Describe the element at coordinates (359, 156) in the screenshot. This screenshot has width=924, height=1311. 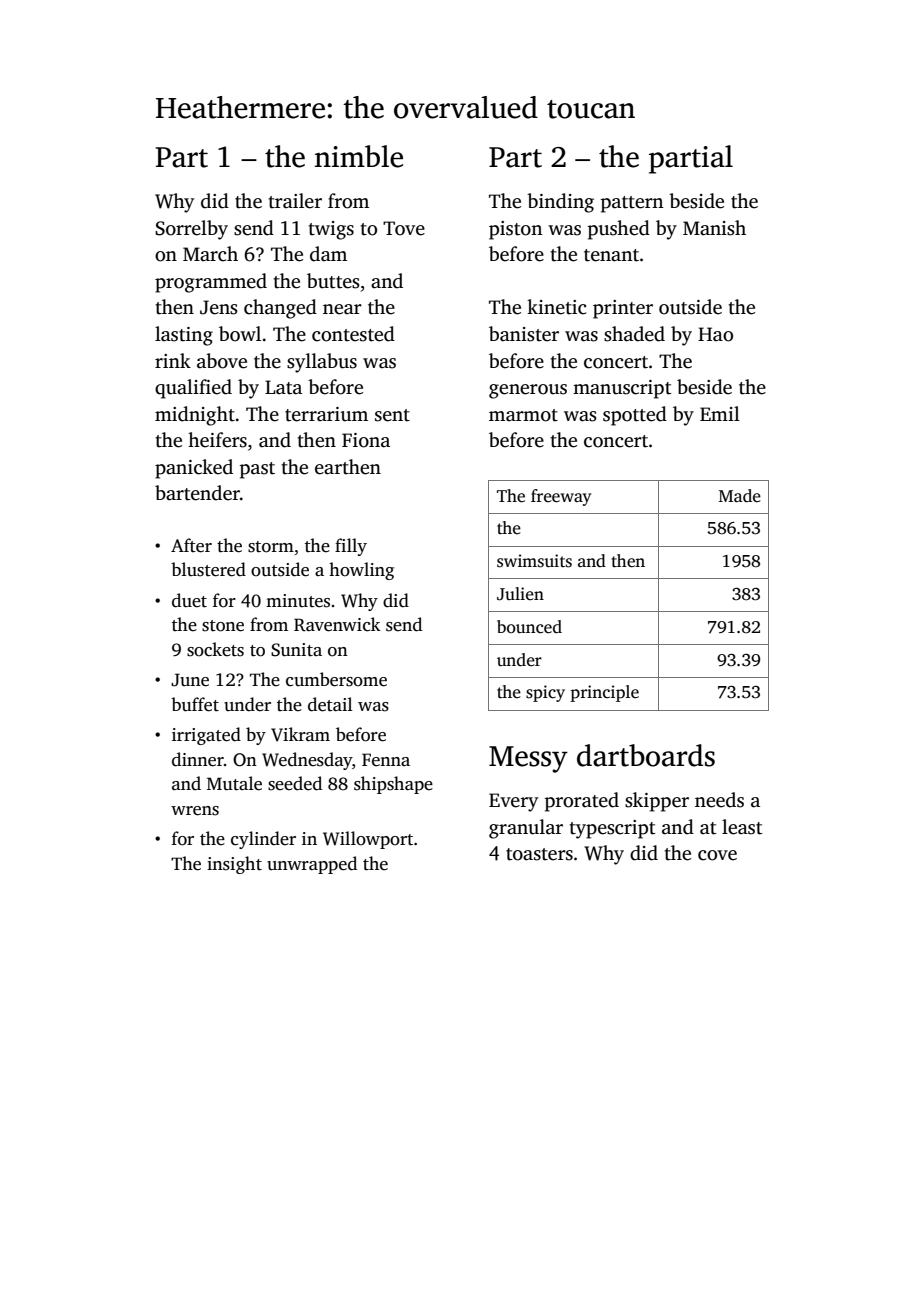
I see `nimble` at that location.
